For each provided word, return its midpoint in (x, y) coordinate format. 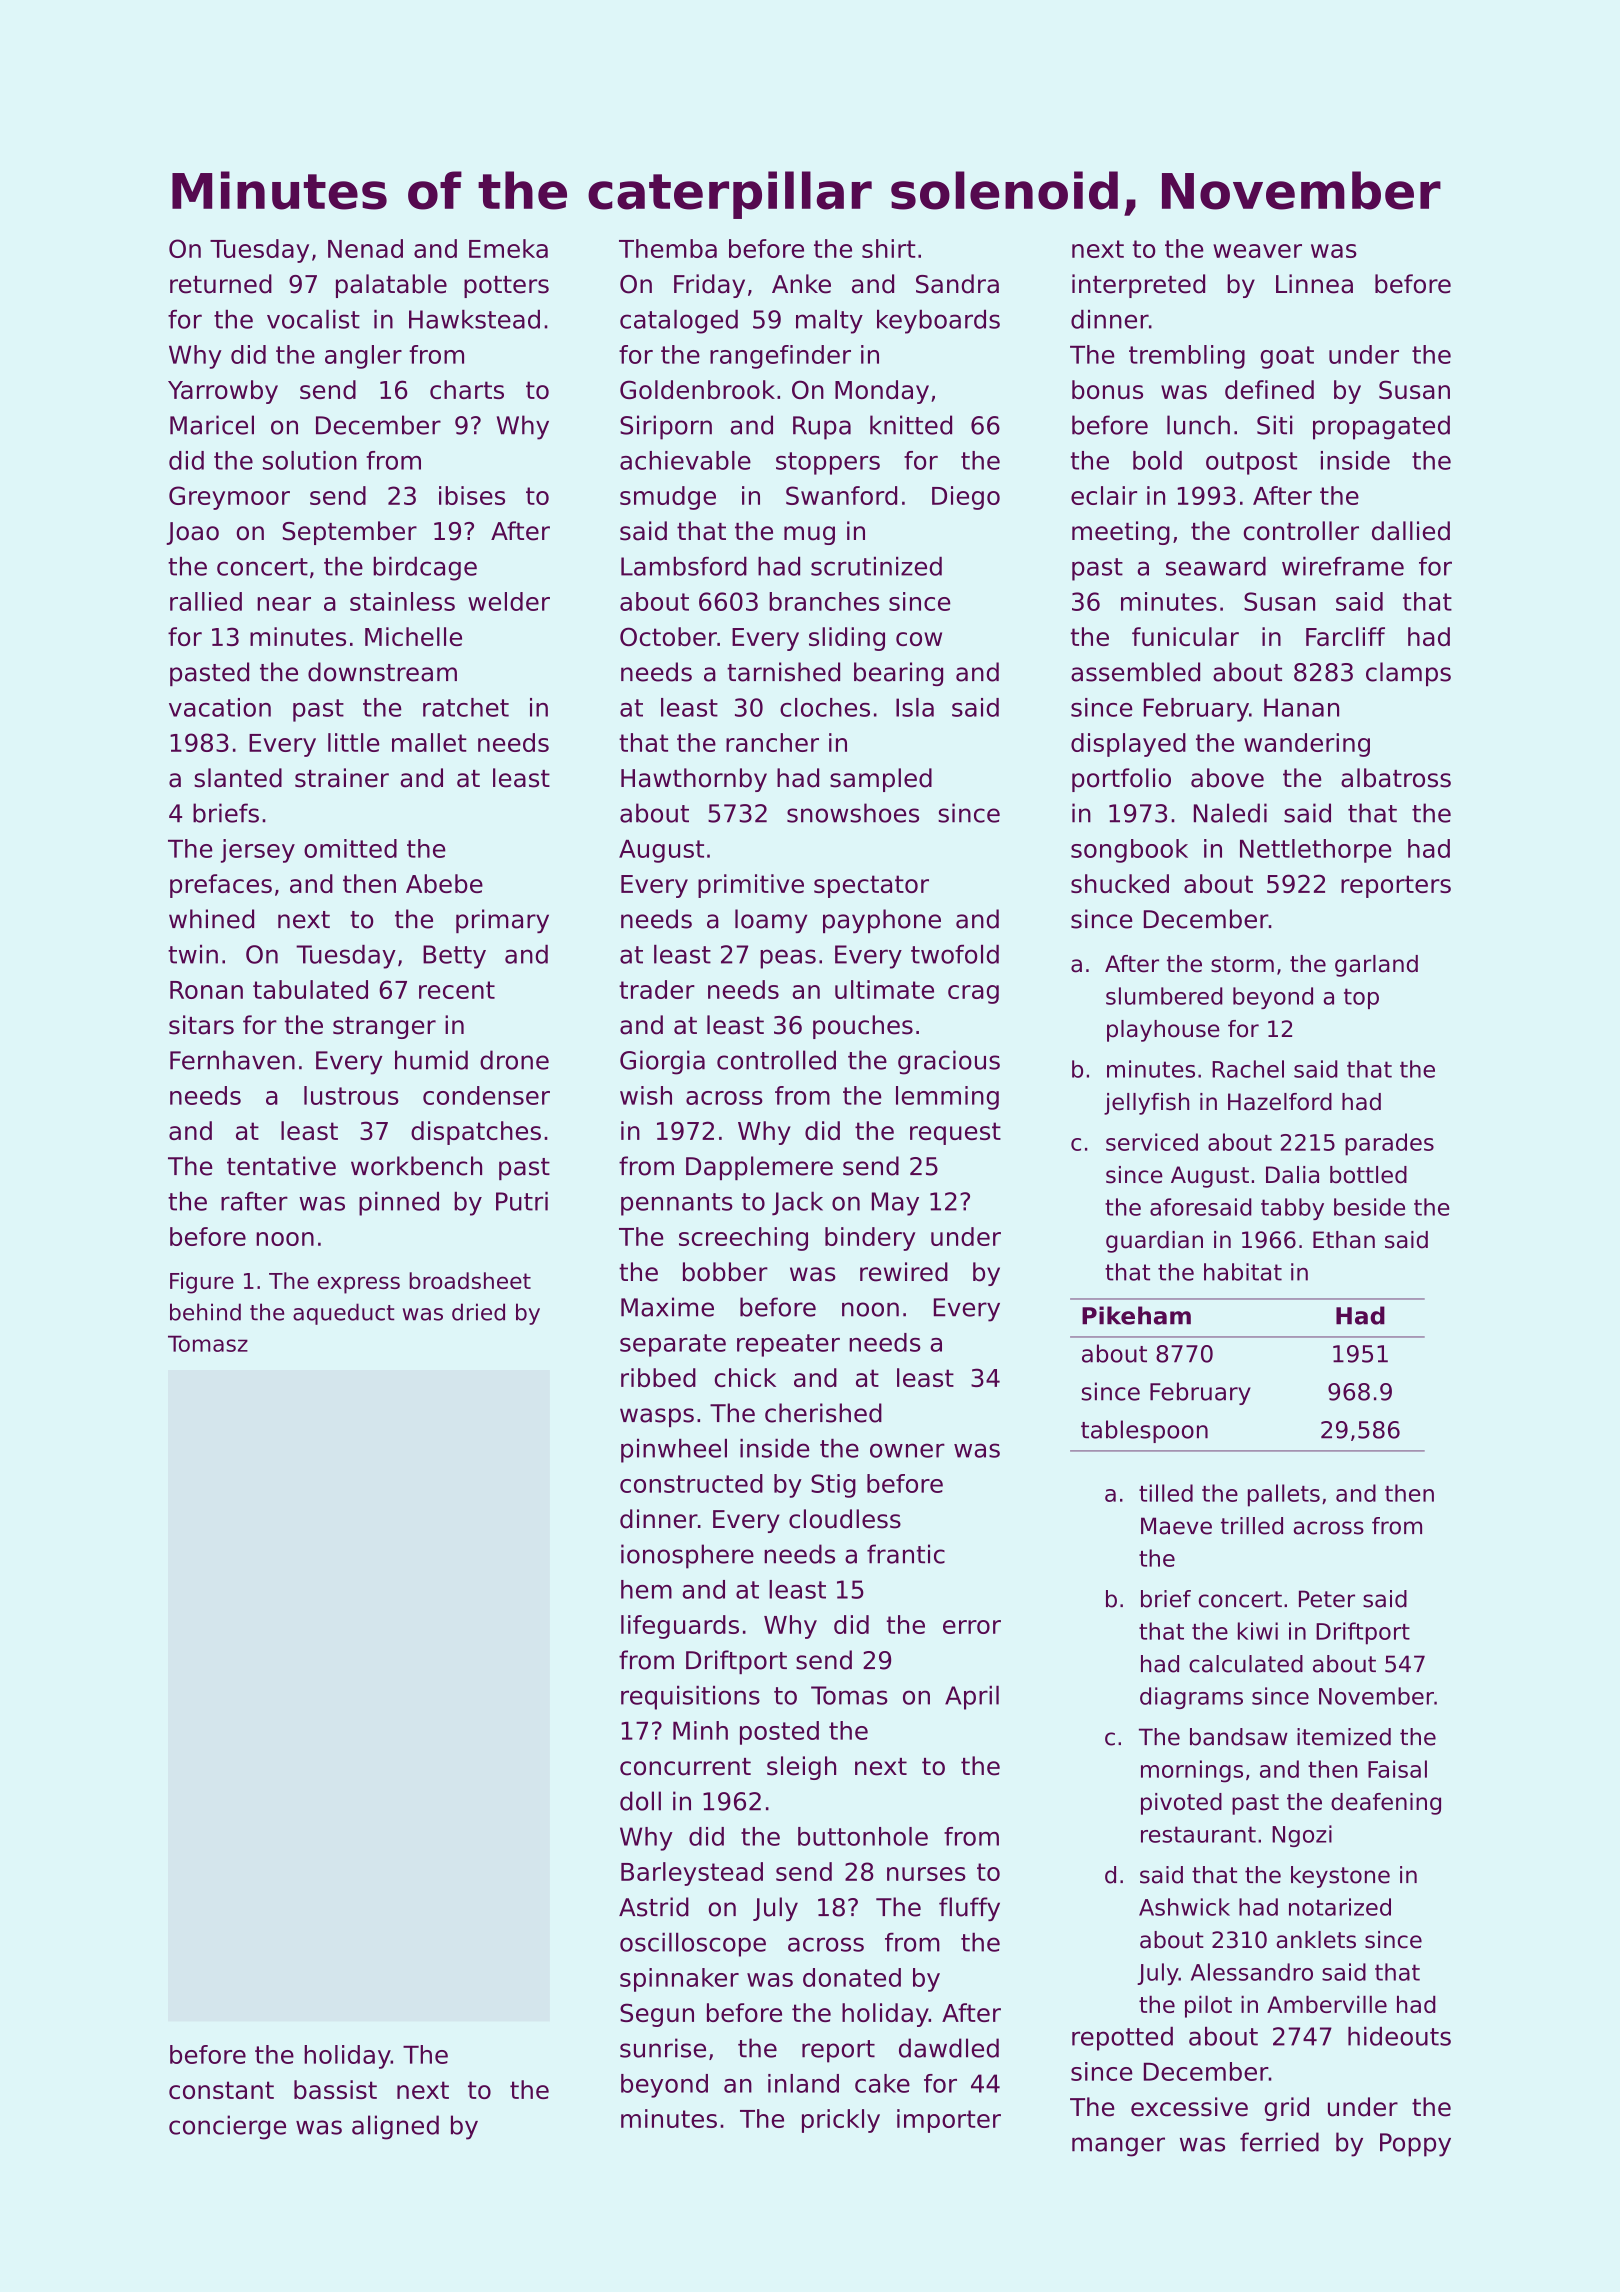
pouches (863, 1027)
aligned (395, 2127)
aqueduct (344, 1314)
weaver (1257, 251)
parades (1389, 1144)
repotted (1122, 2039)
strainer (342, 778)
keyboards (938, 322)
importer (949, 2121)
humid (431, 1060)
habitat (1243, 1272)
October (668, 636)
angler (363, 357)
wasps (657, 1417)
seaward (1216, 566)
